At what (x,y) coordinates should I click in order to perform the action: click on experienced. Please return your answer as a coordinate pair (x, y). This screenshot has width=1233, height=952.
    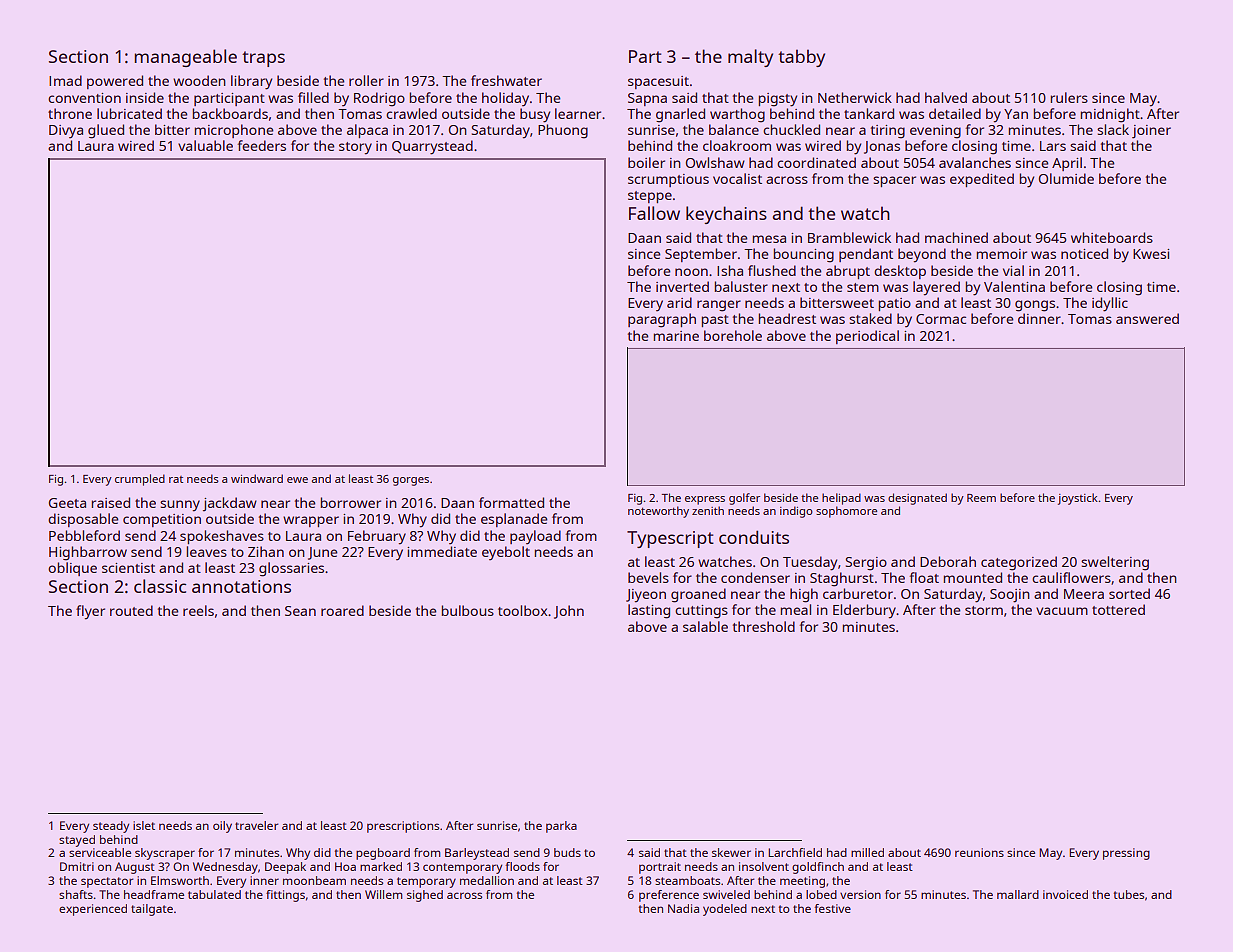
    Looking at the image, I should click on (93, 910).
